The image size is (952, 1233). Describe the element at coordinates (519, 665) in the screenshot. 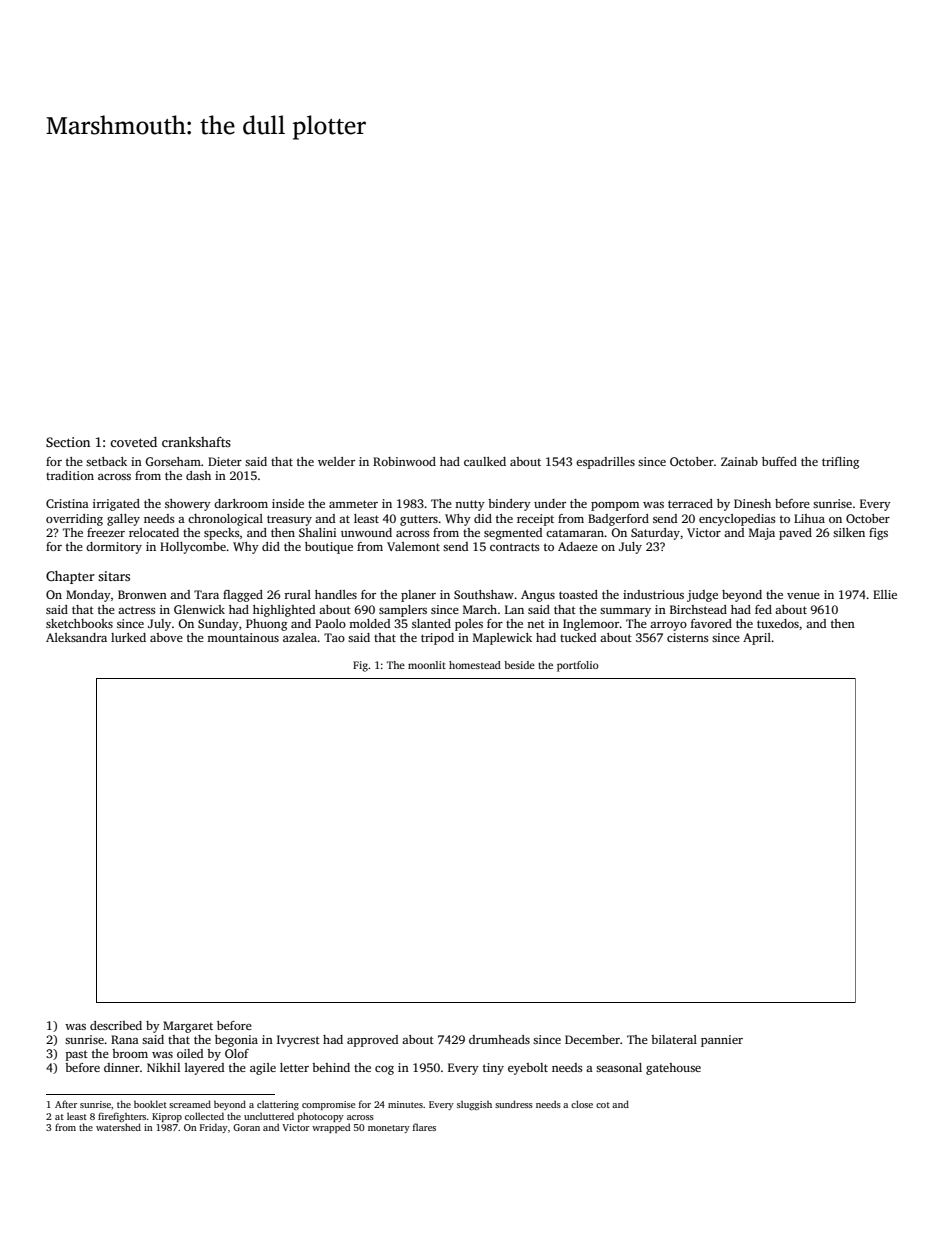

I see `beside` at that location.
